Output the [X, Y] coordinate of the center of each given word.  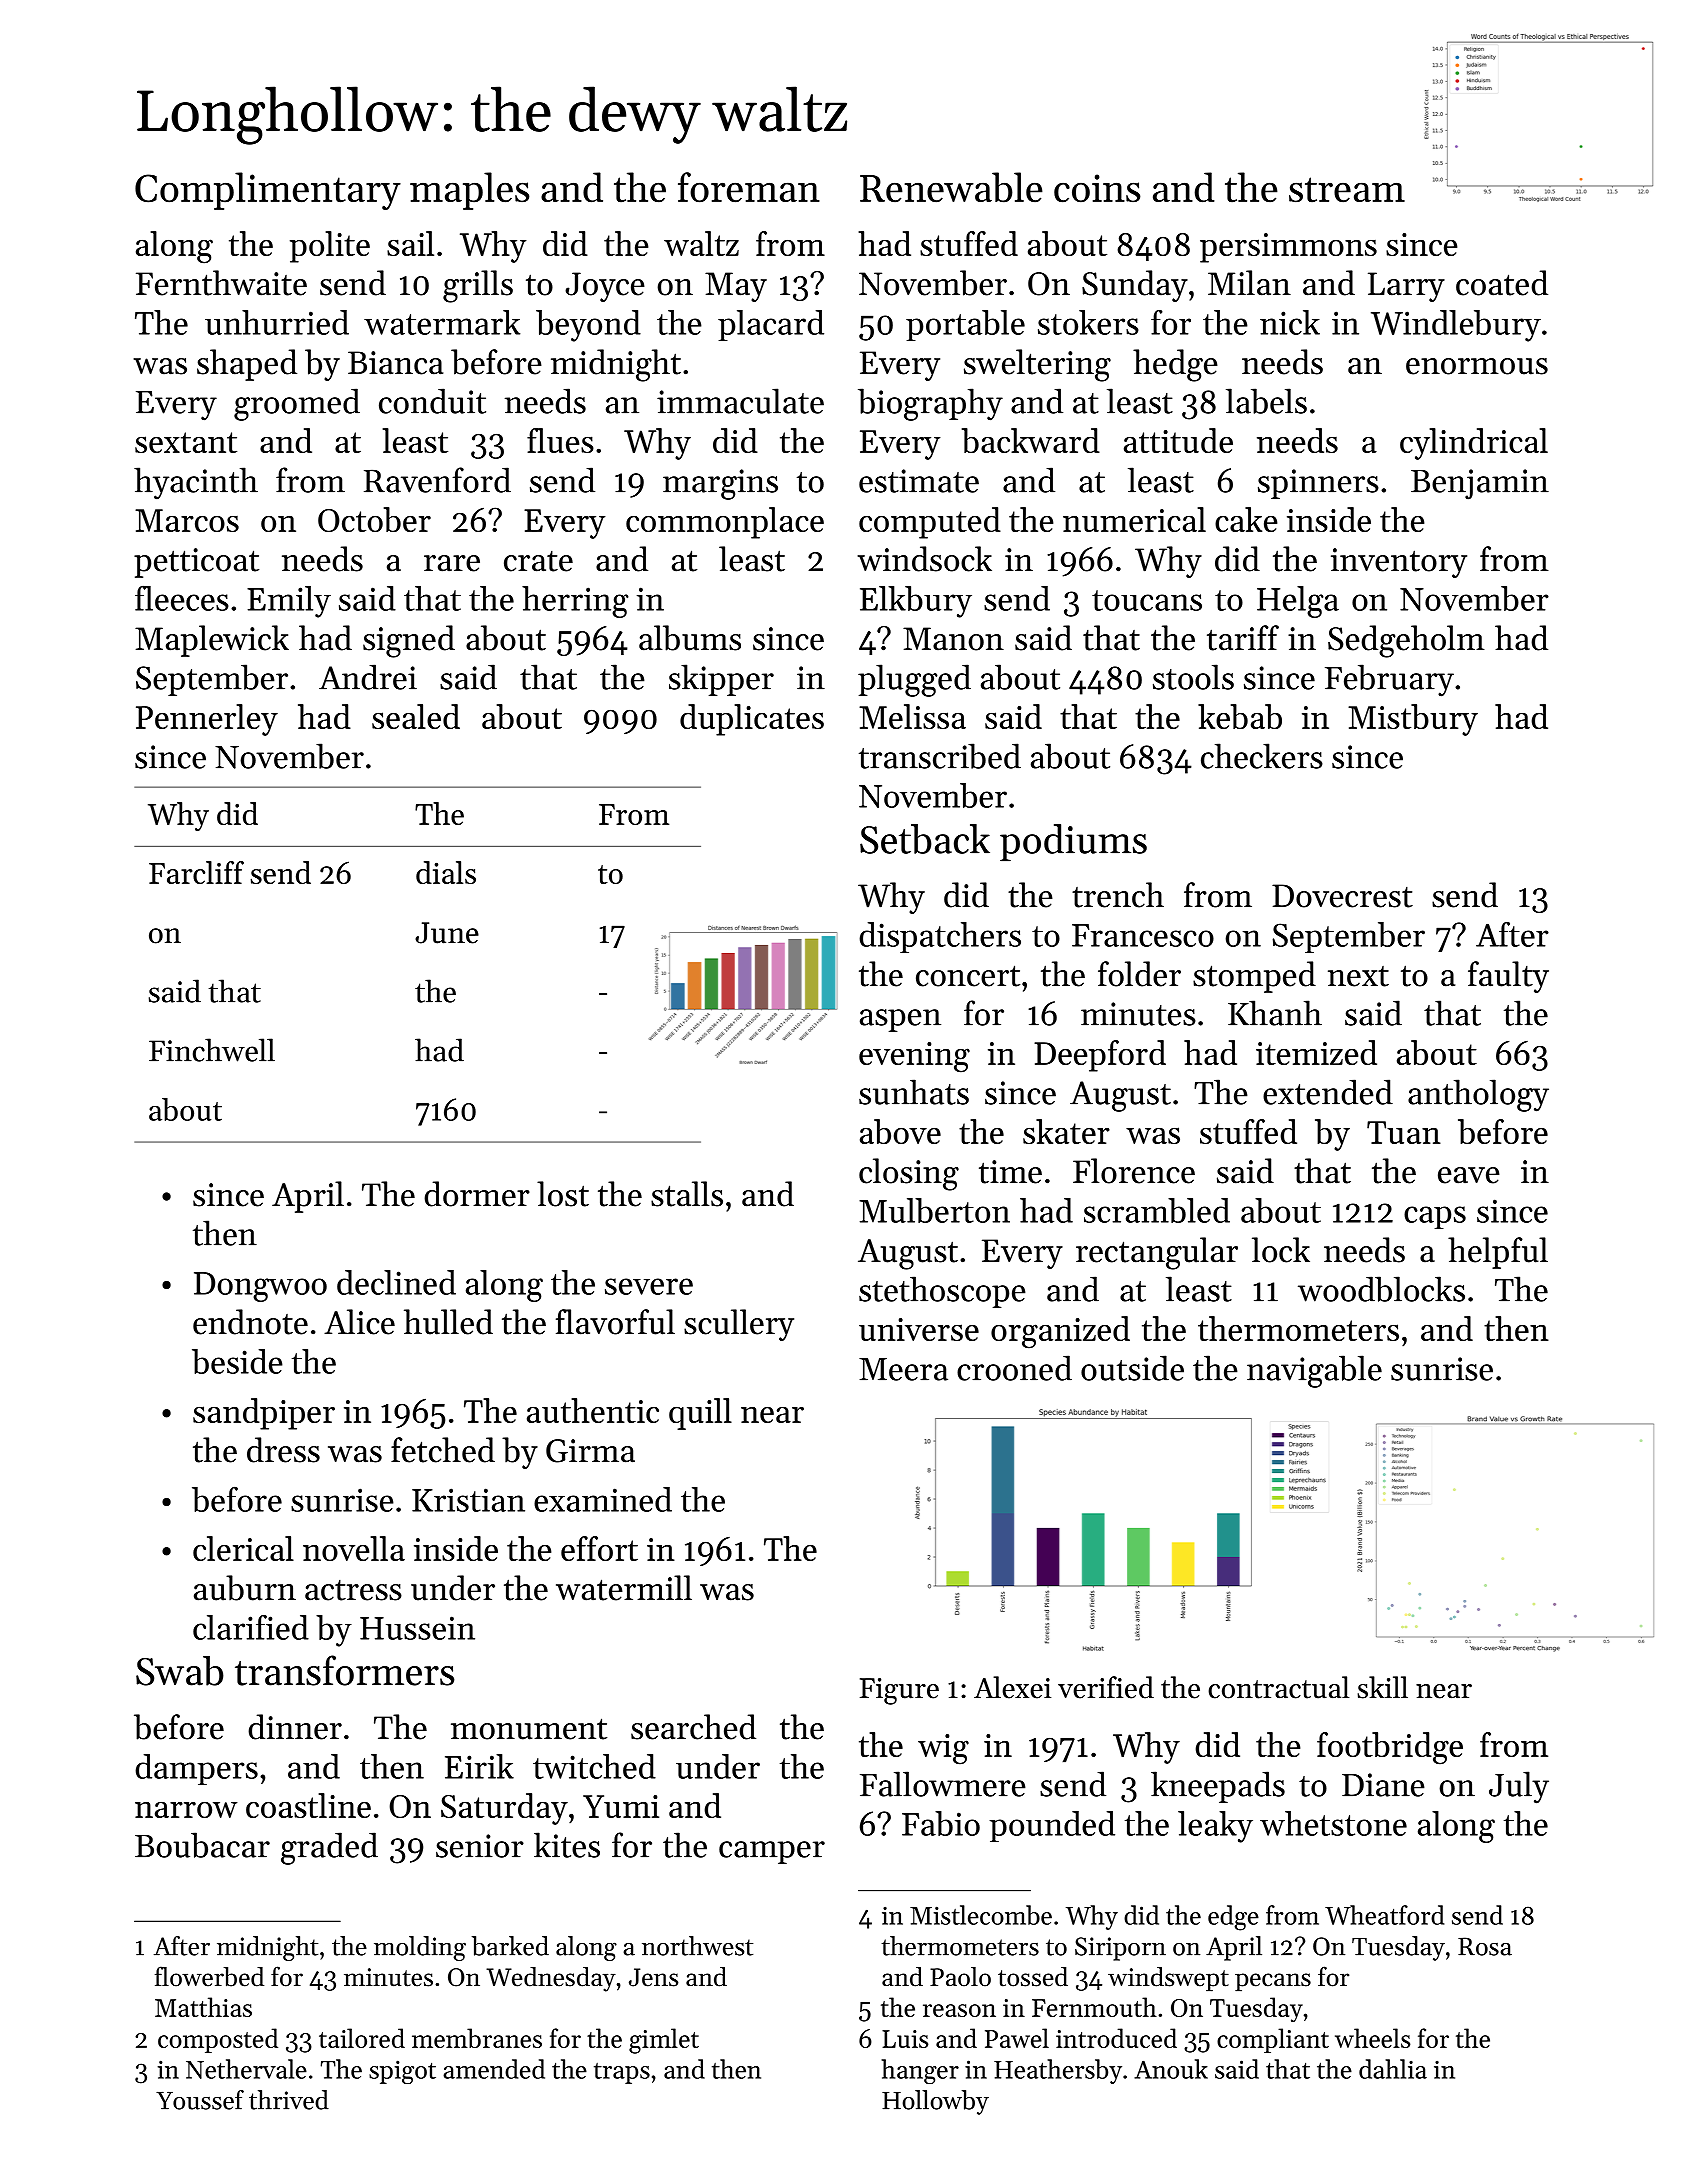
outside [1132, 1368]
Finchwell [212, 1050]
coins [1097, 188]
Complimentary [268, 191]
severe [649, 1286]
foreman [749, 187]
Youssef [200, 2100]
